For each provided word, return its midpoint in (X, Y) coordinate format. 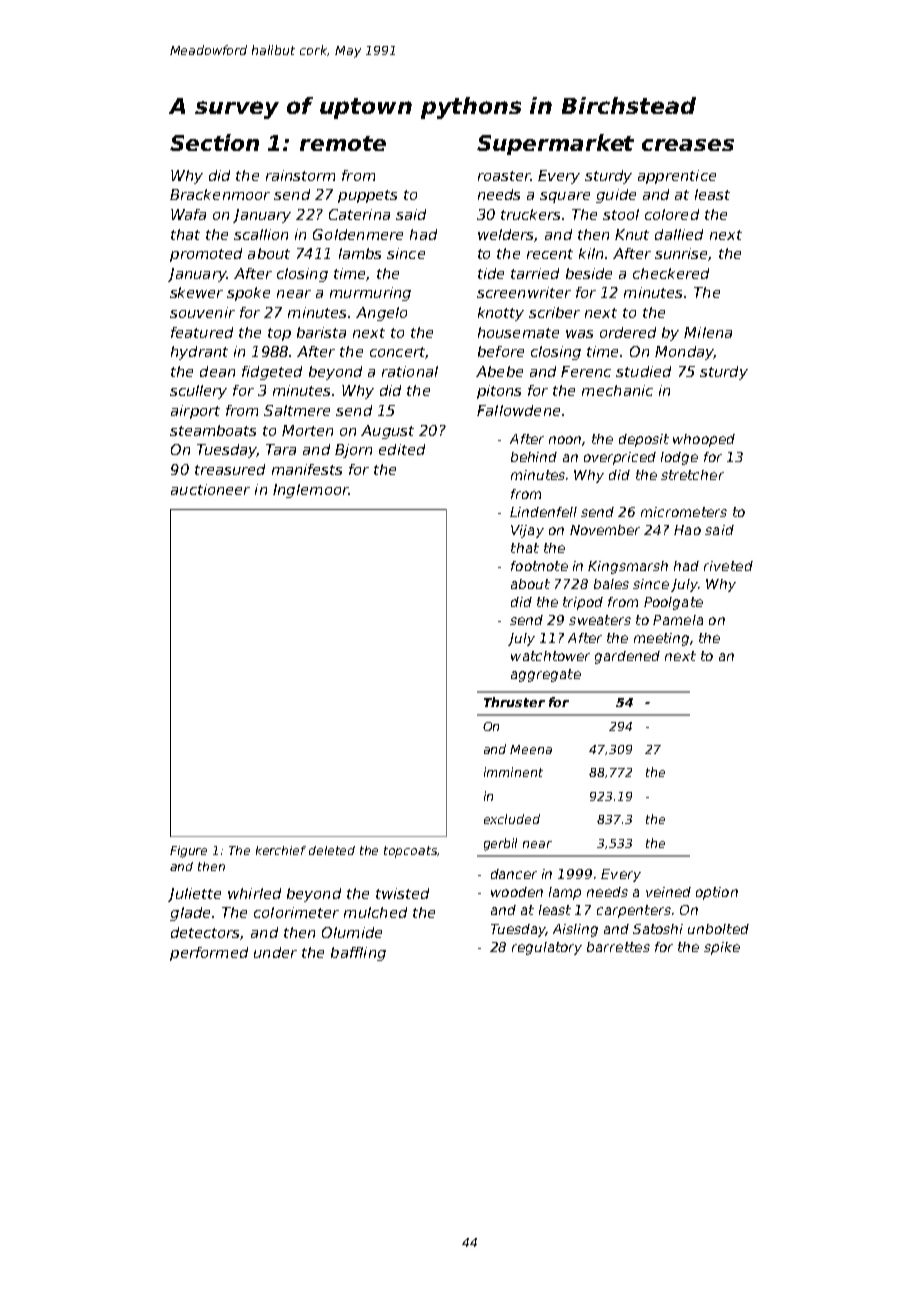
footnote (539, 566)
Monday (684, 353)
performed (209, 954)
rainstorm (300, 175)
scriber (554, 312)
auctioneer (210, 489)
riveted (728, 566)
